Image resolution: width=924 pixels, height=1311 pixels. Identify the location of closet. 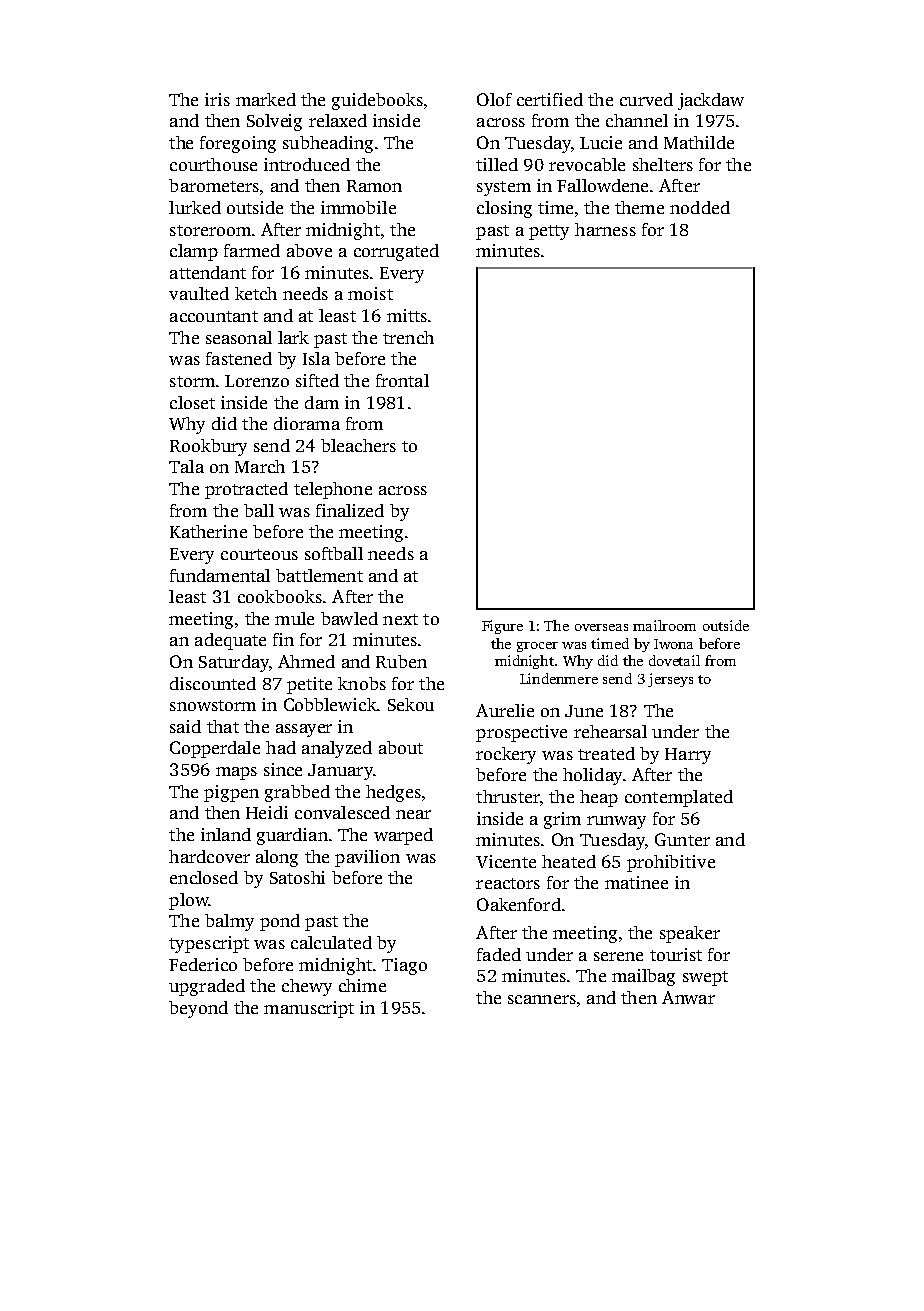
(192, 402).
